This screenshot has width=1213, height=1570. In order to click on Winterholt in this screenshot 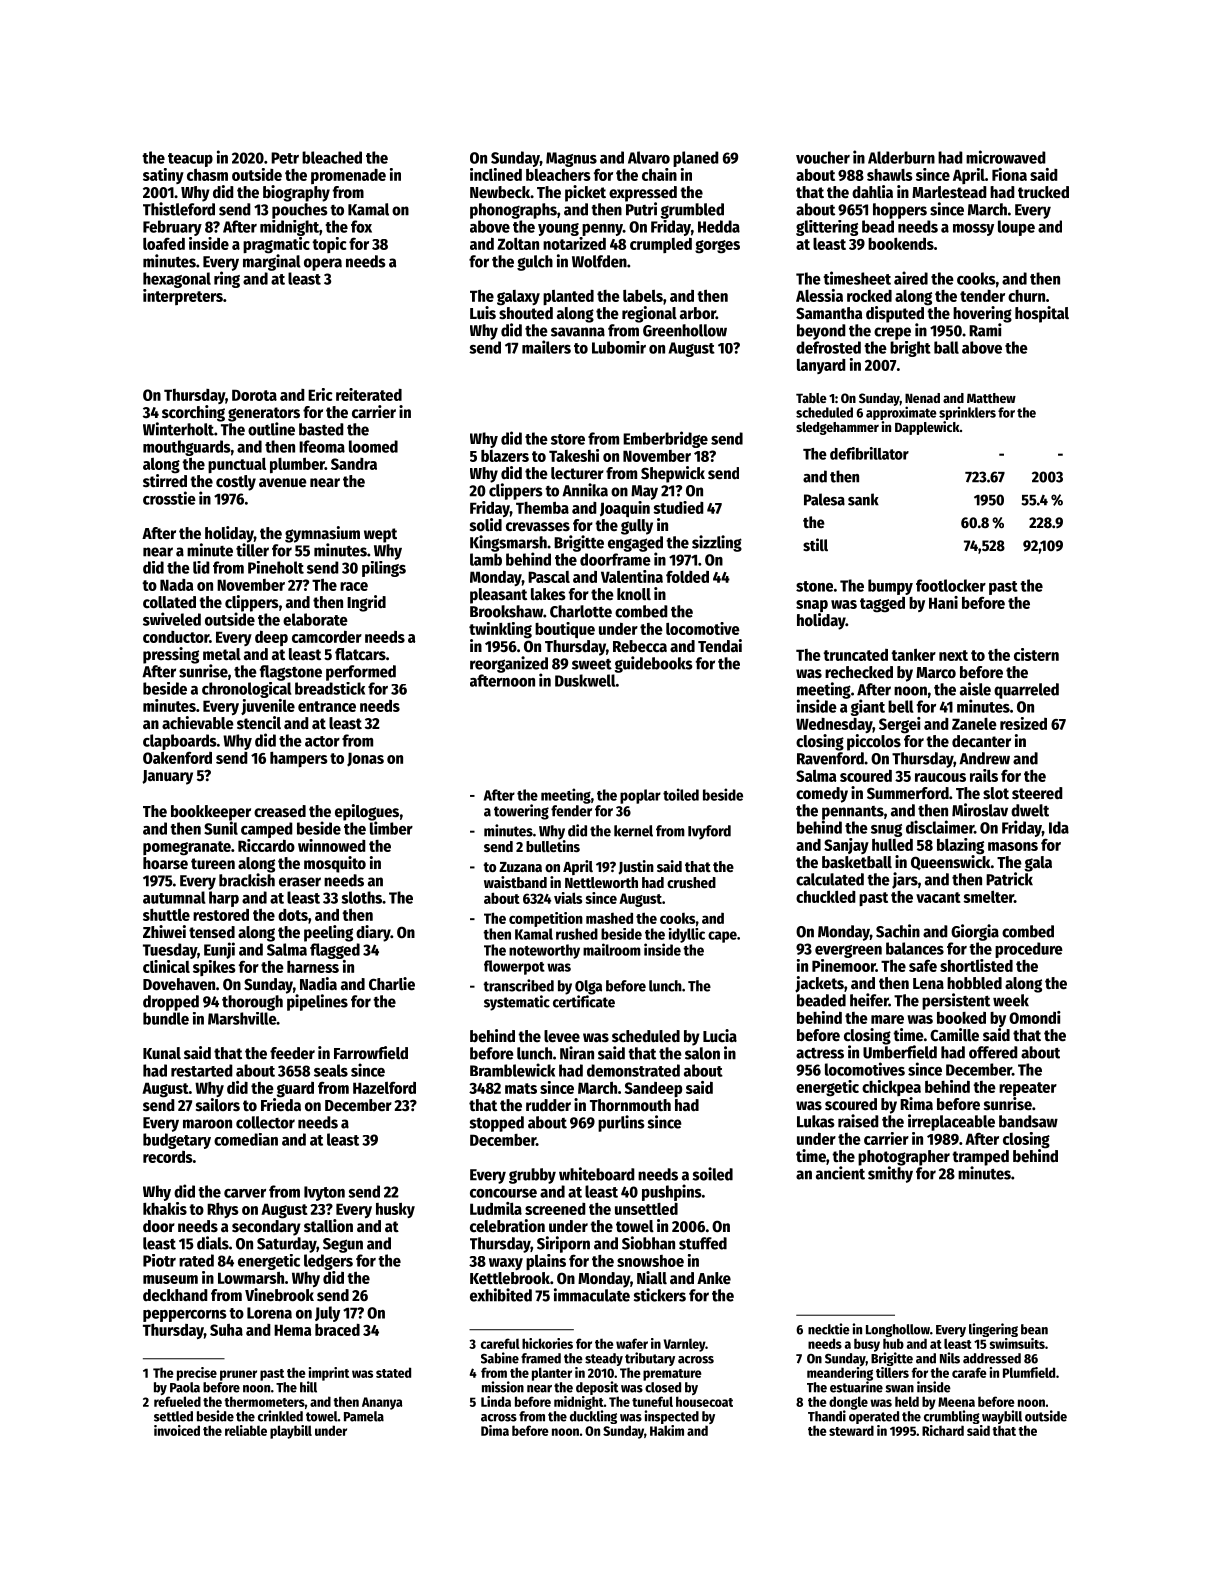, I will do `click(178, 429)`.
